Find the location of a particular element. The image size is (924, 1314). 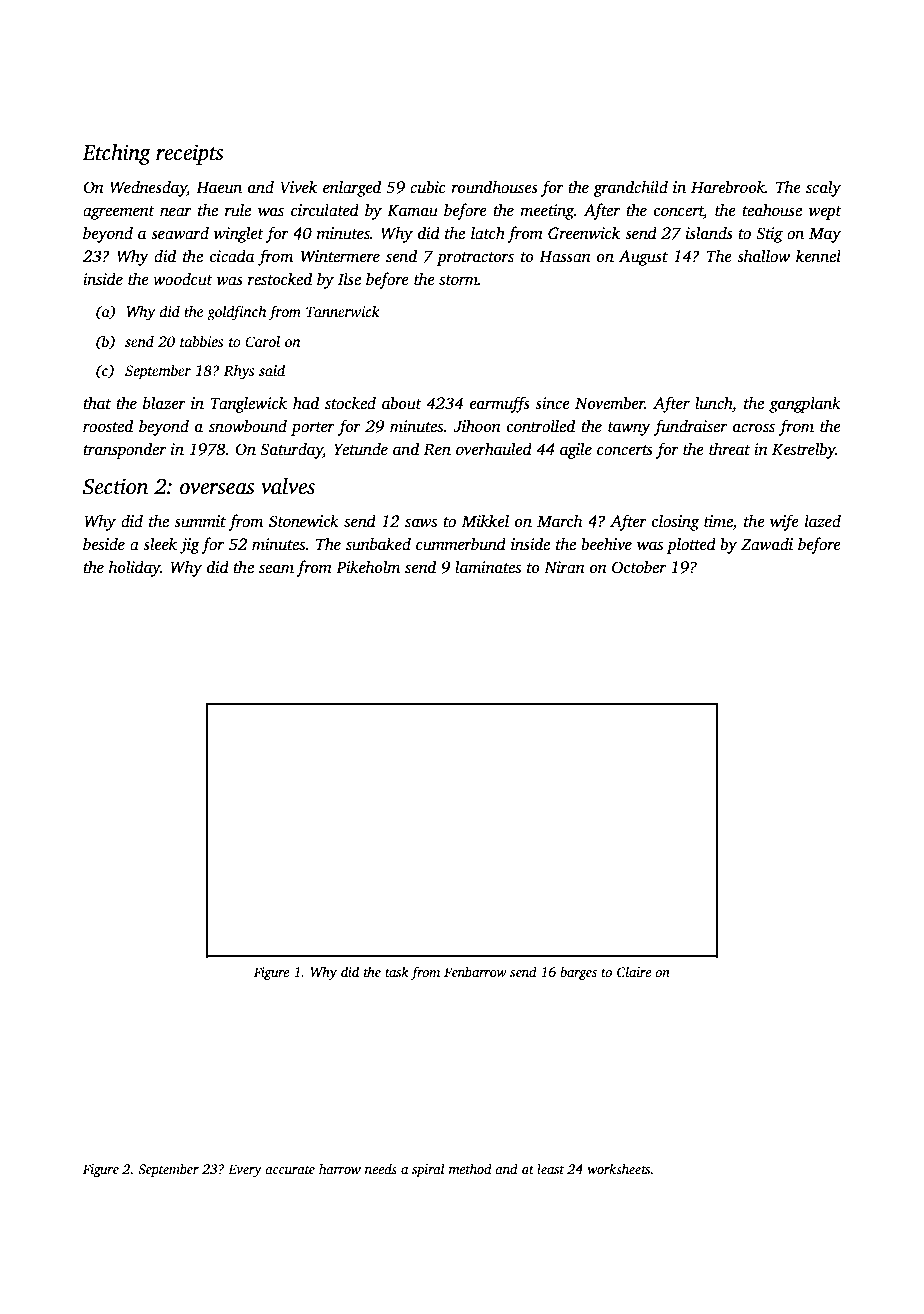

least is located at coordinates (550, 1168).
